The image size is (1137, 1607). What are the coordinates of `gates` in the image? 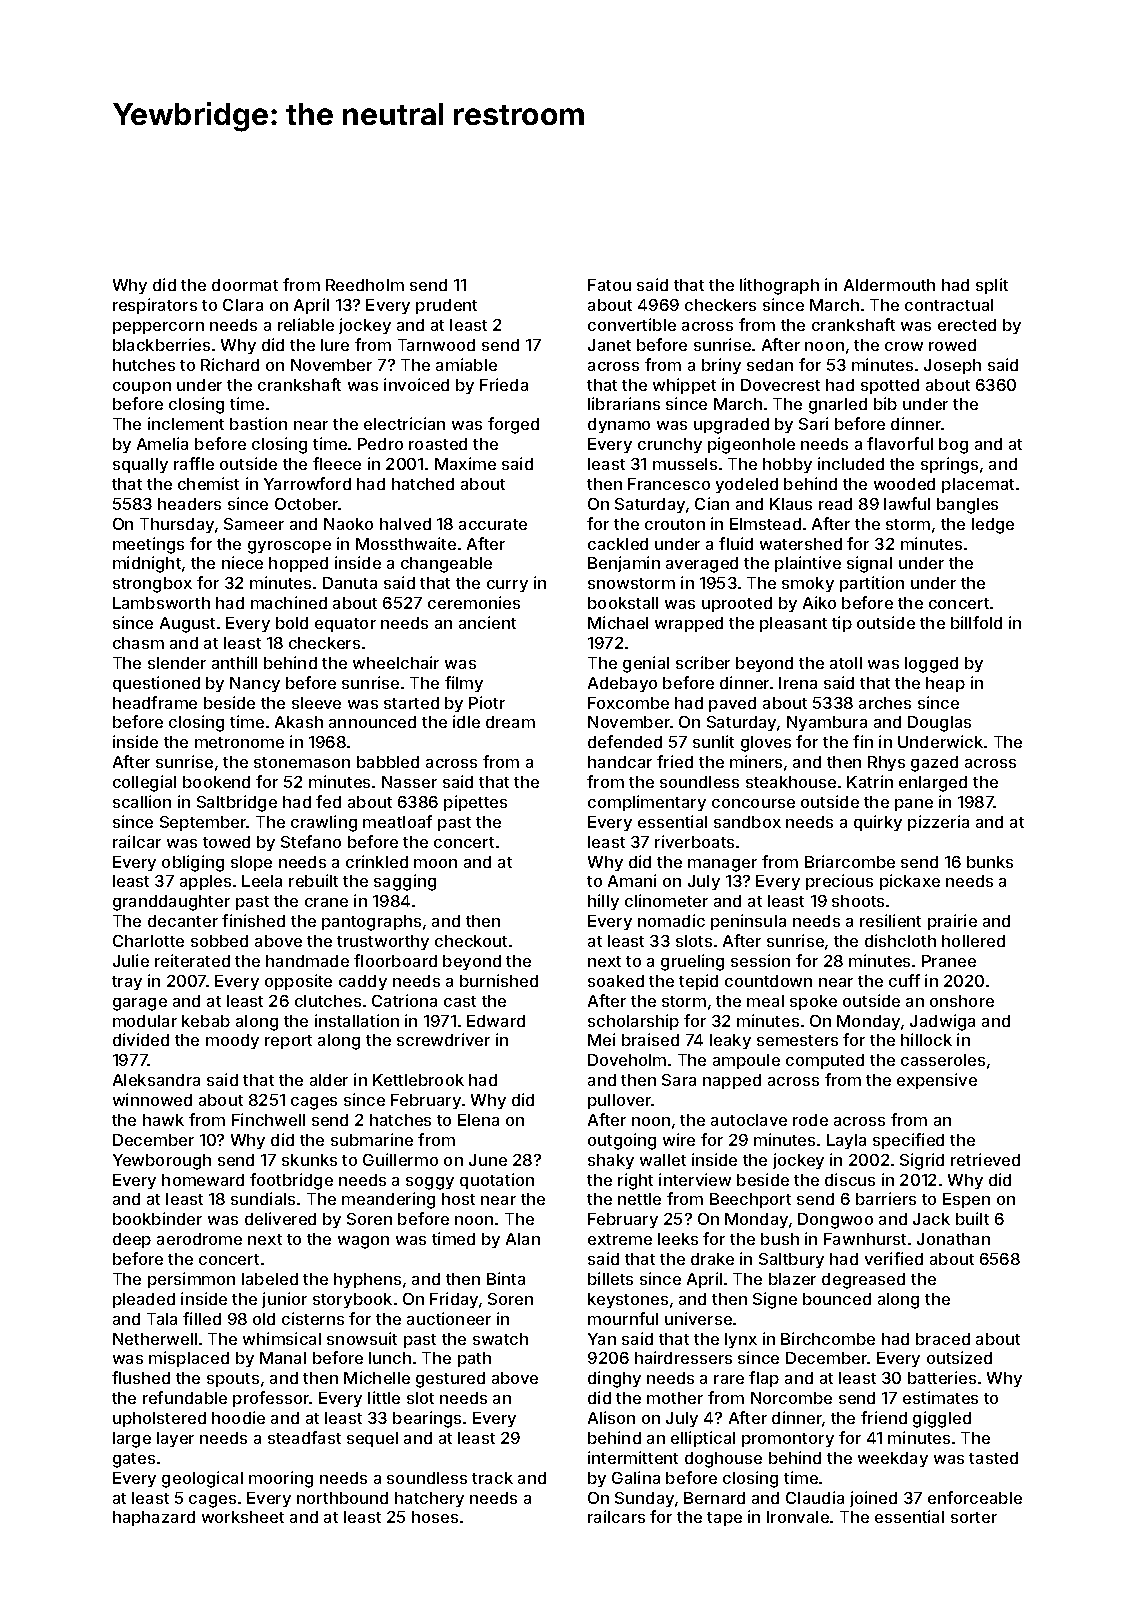 It's located at (134, 1460).
